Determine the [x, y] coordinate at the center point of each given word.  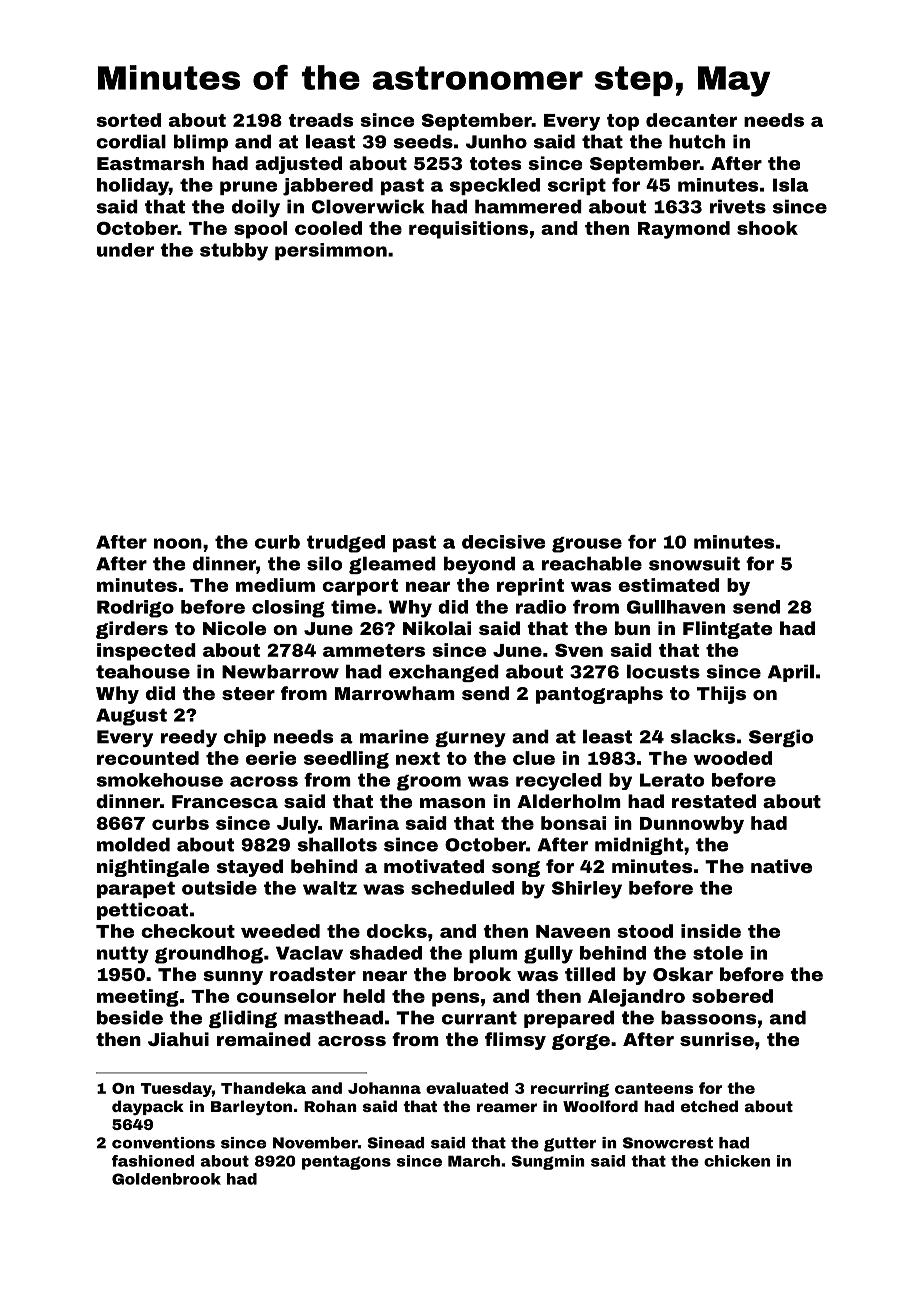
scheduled [462, 888]
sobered [732, 996]
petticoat [142, 911]
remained [264, 1039]
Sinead [395, 1143]
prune [248, 188]
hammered [528, 206]
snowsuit [694, 563]
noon [178, 543]
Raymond [684, 230]
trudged [346, 544]
